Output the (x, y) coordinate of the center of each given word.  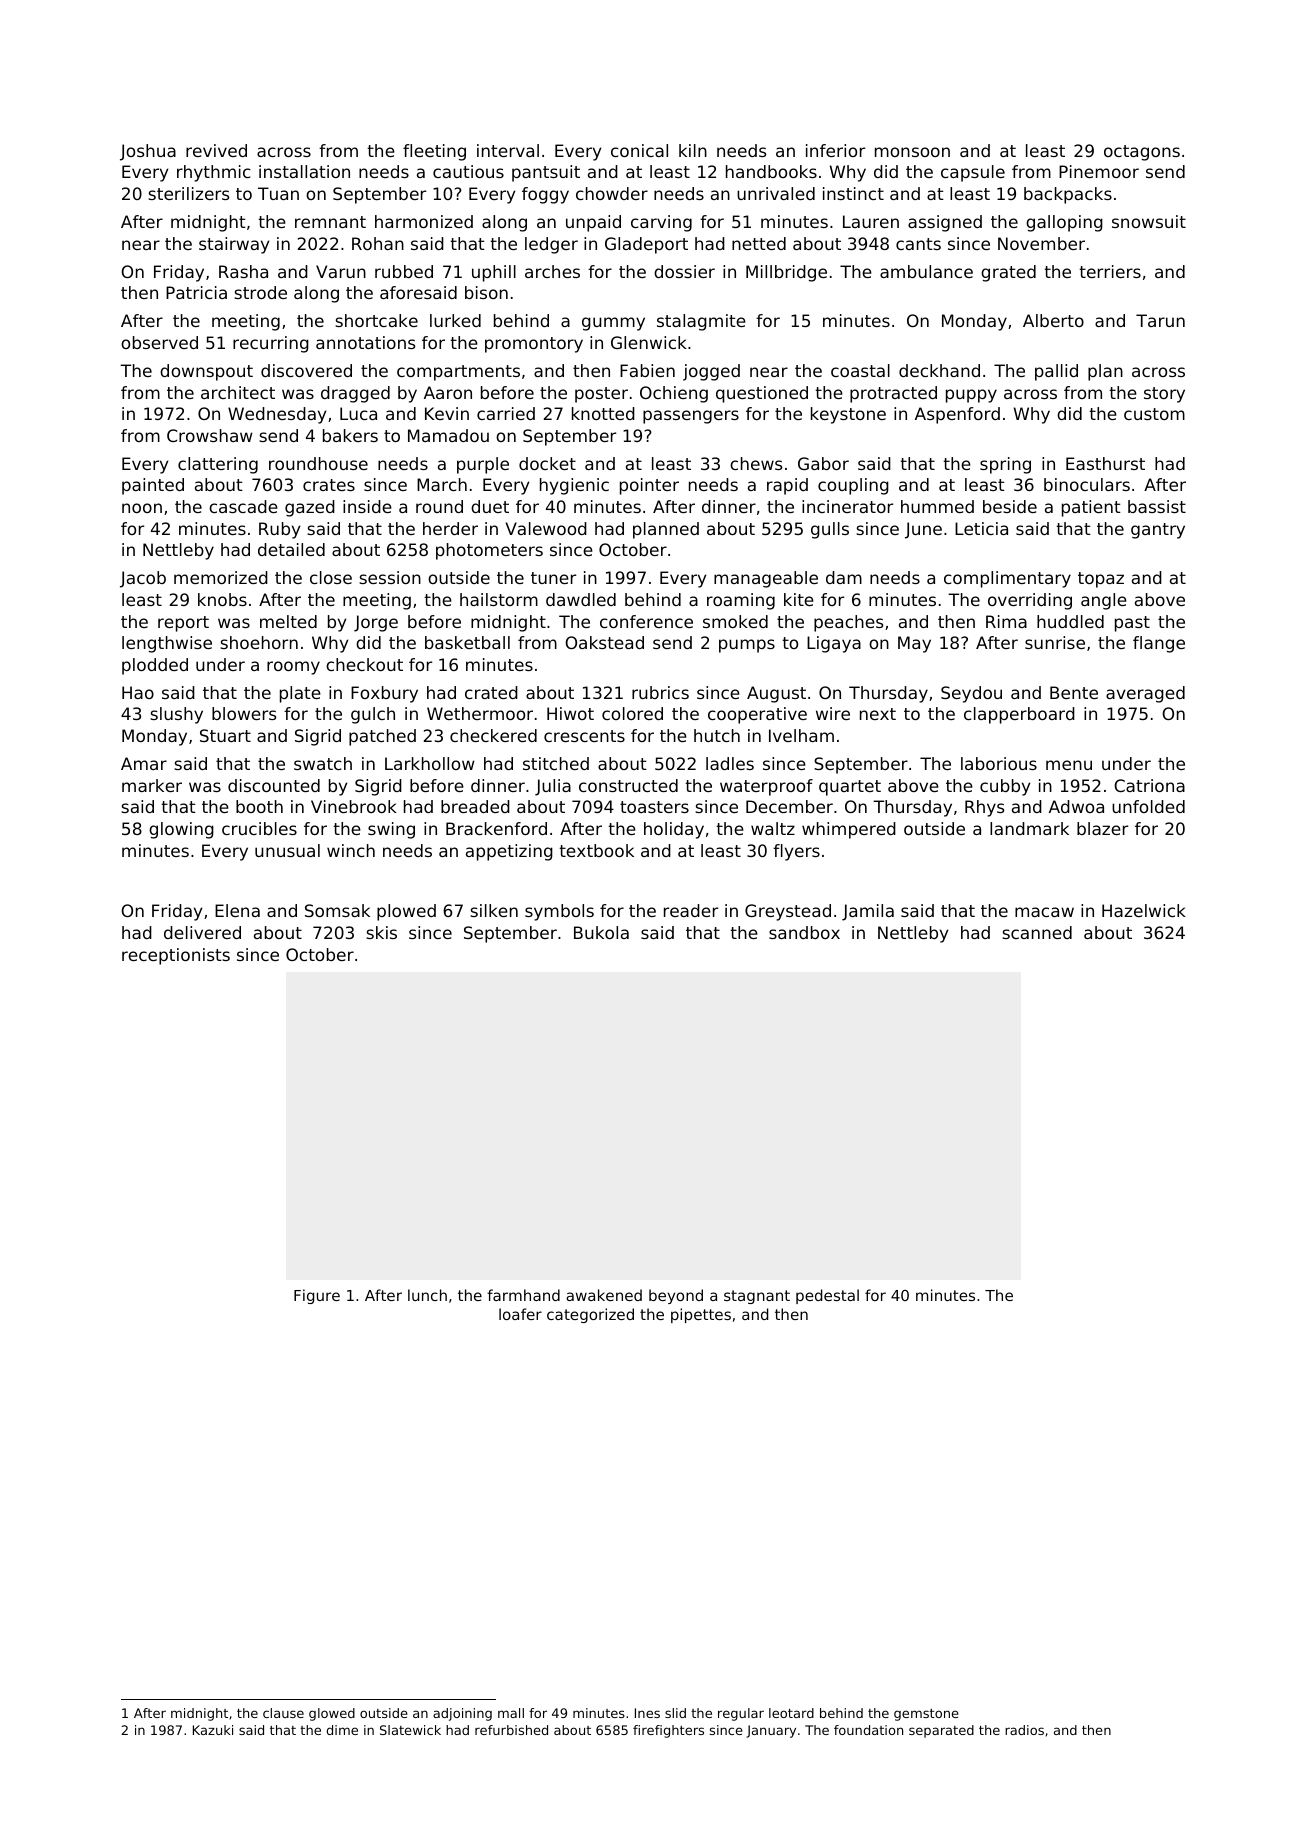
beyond (676, 1296)
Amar (144, 763)
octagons (1142, 153)
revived (216, 150)
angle (1104, 601)
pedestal (827, 1296)
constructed (628, 785)
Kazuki (213, 1730)
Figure (317, 1296)
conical (639, 150)
